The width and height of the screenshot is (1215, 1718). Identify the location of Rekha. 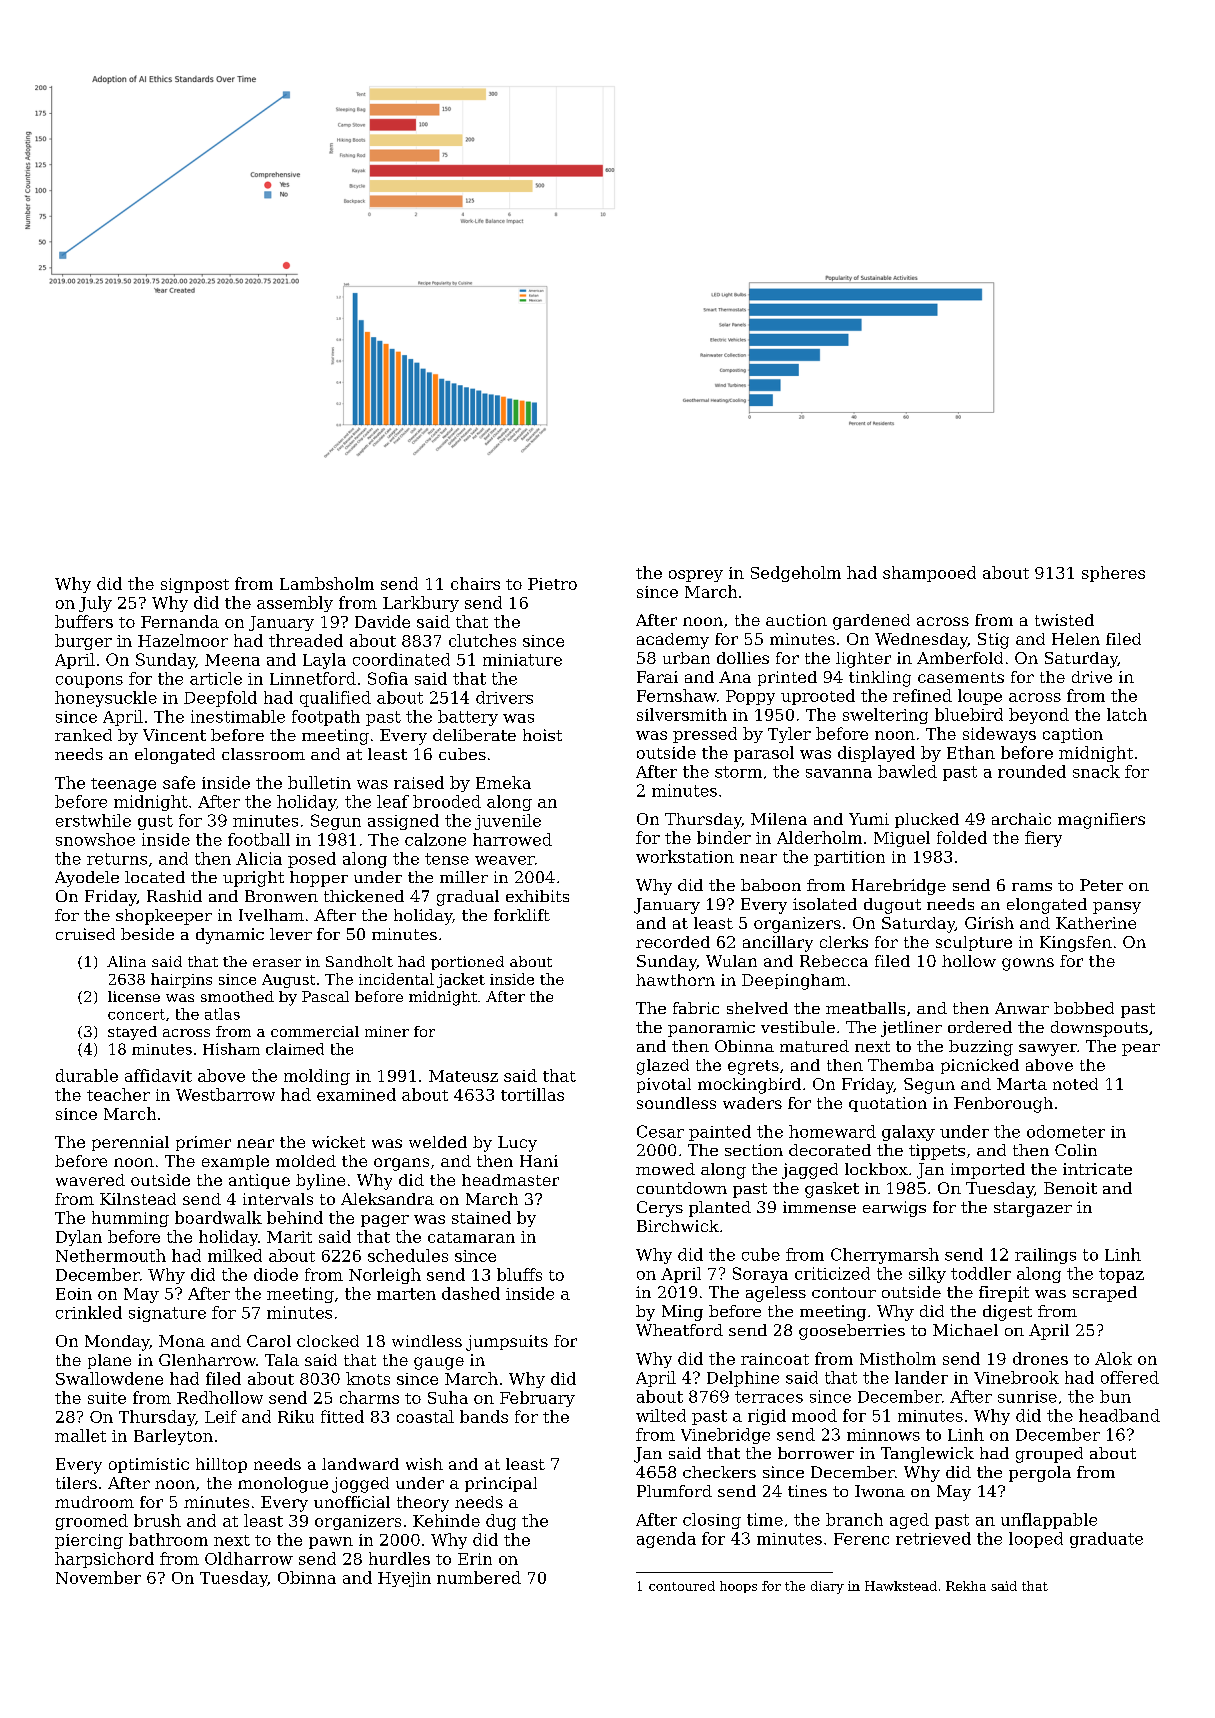
(966, 1586).
